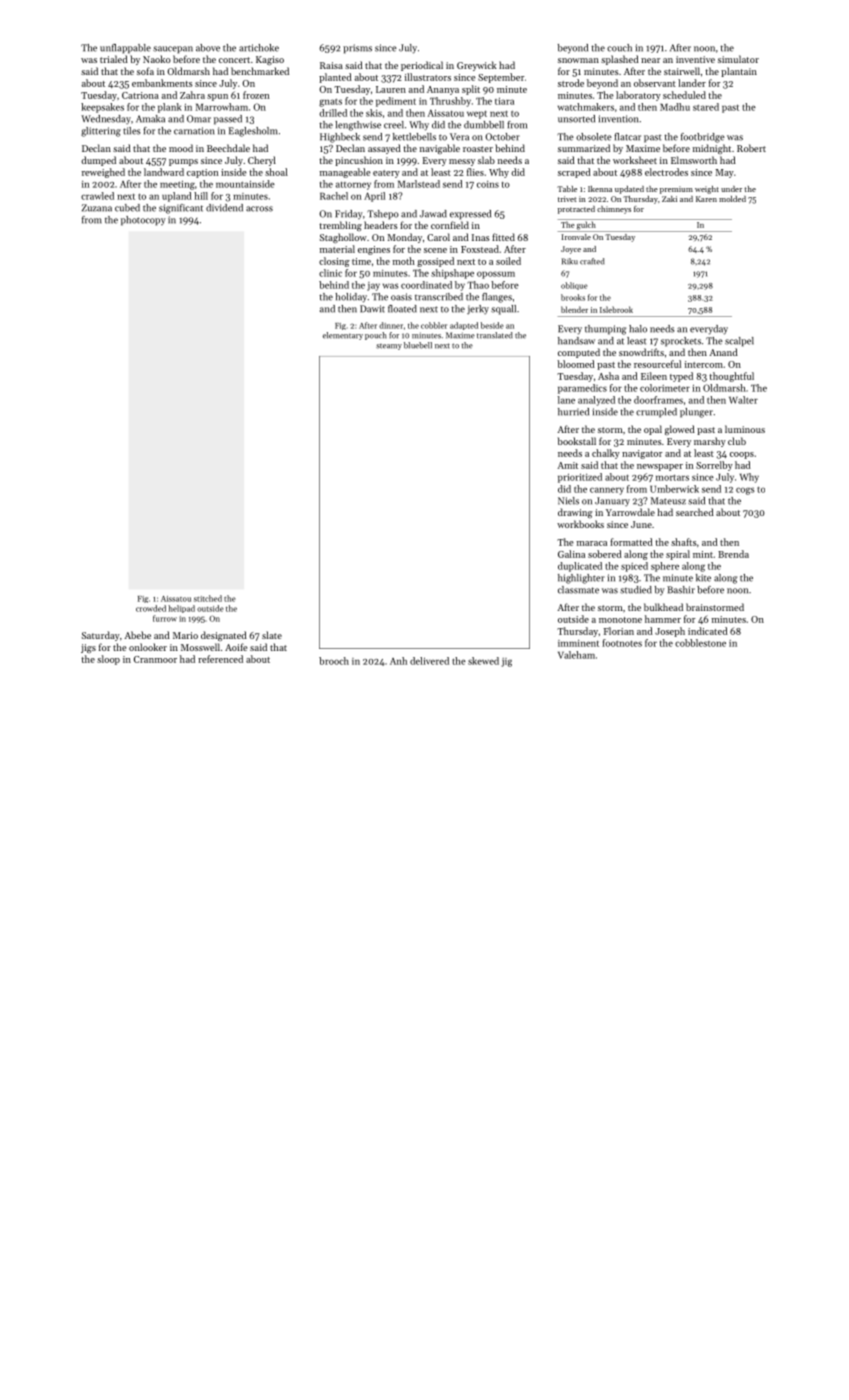  Describe the element at coordinates (634, 567) in the screenshot. I see `spiced` at that location.
